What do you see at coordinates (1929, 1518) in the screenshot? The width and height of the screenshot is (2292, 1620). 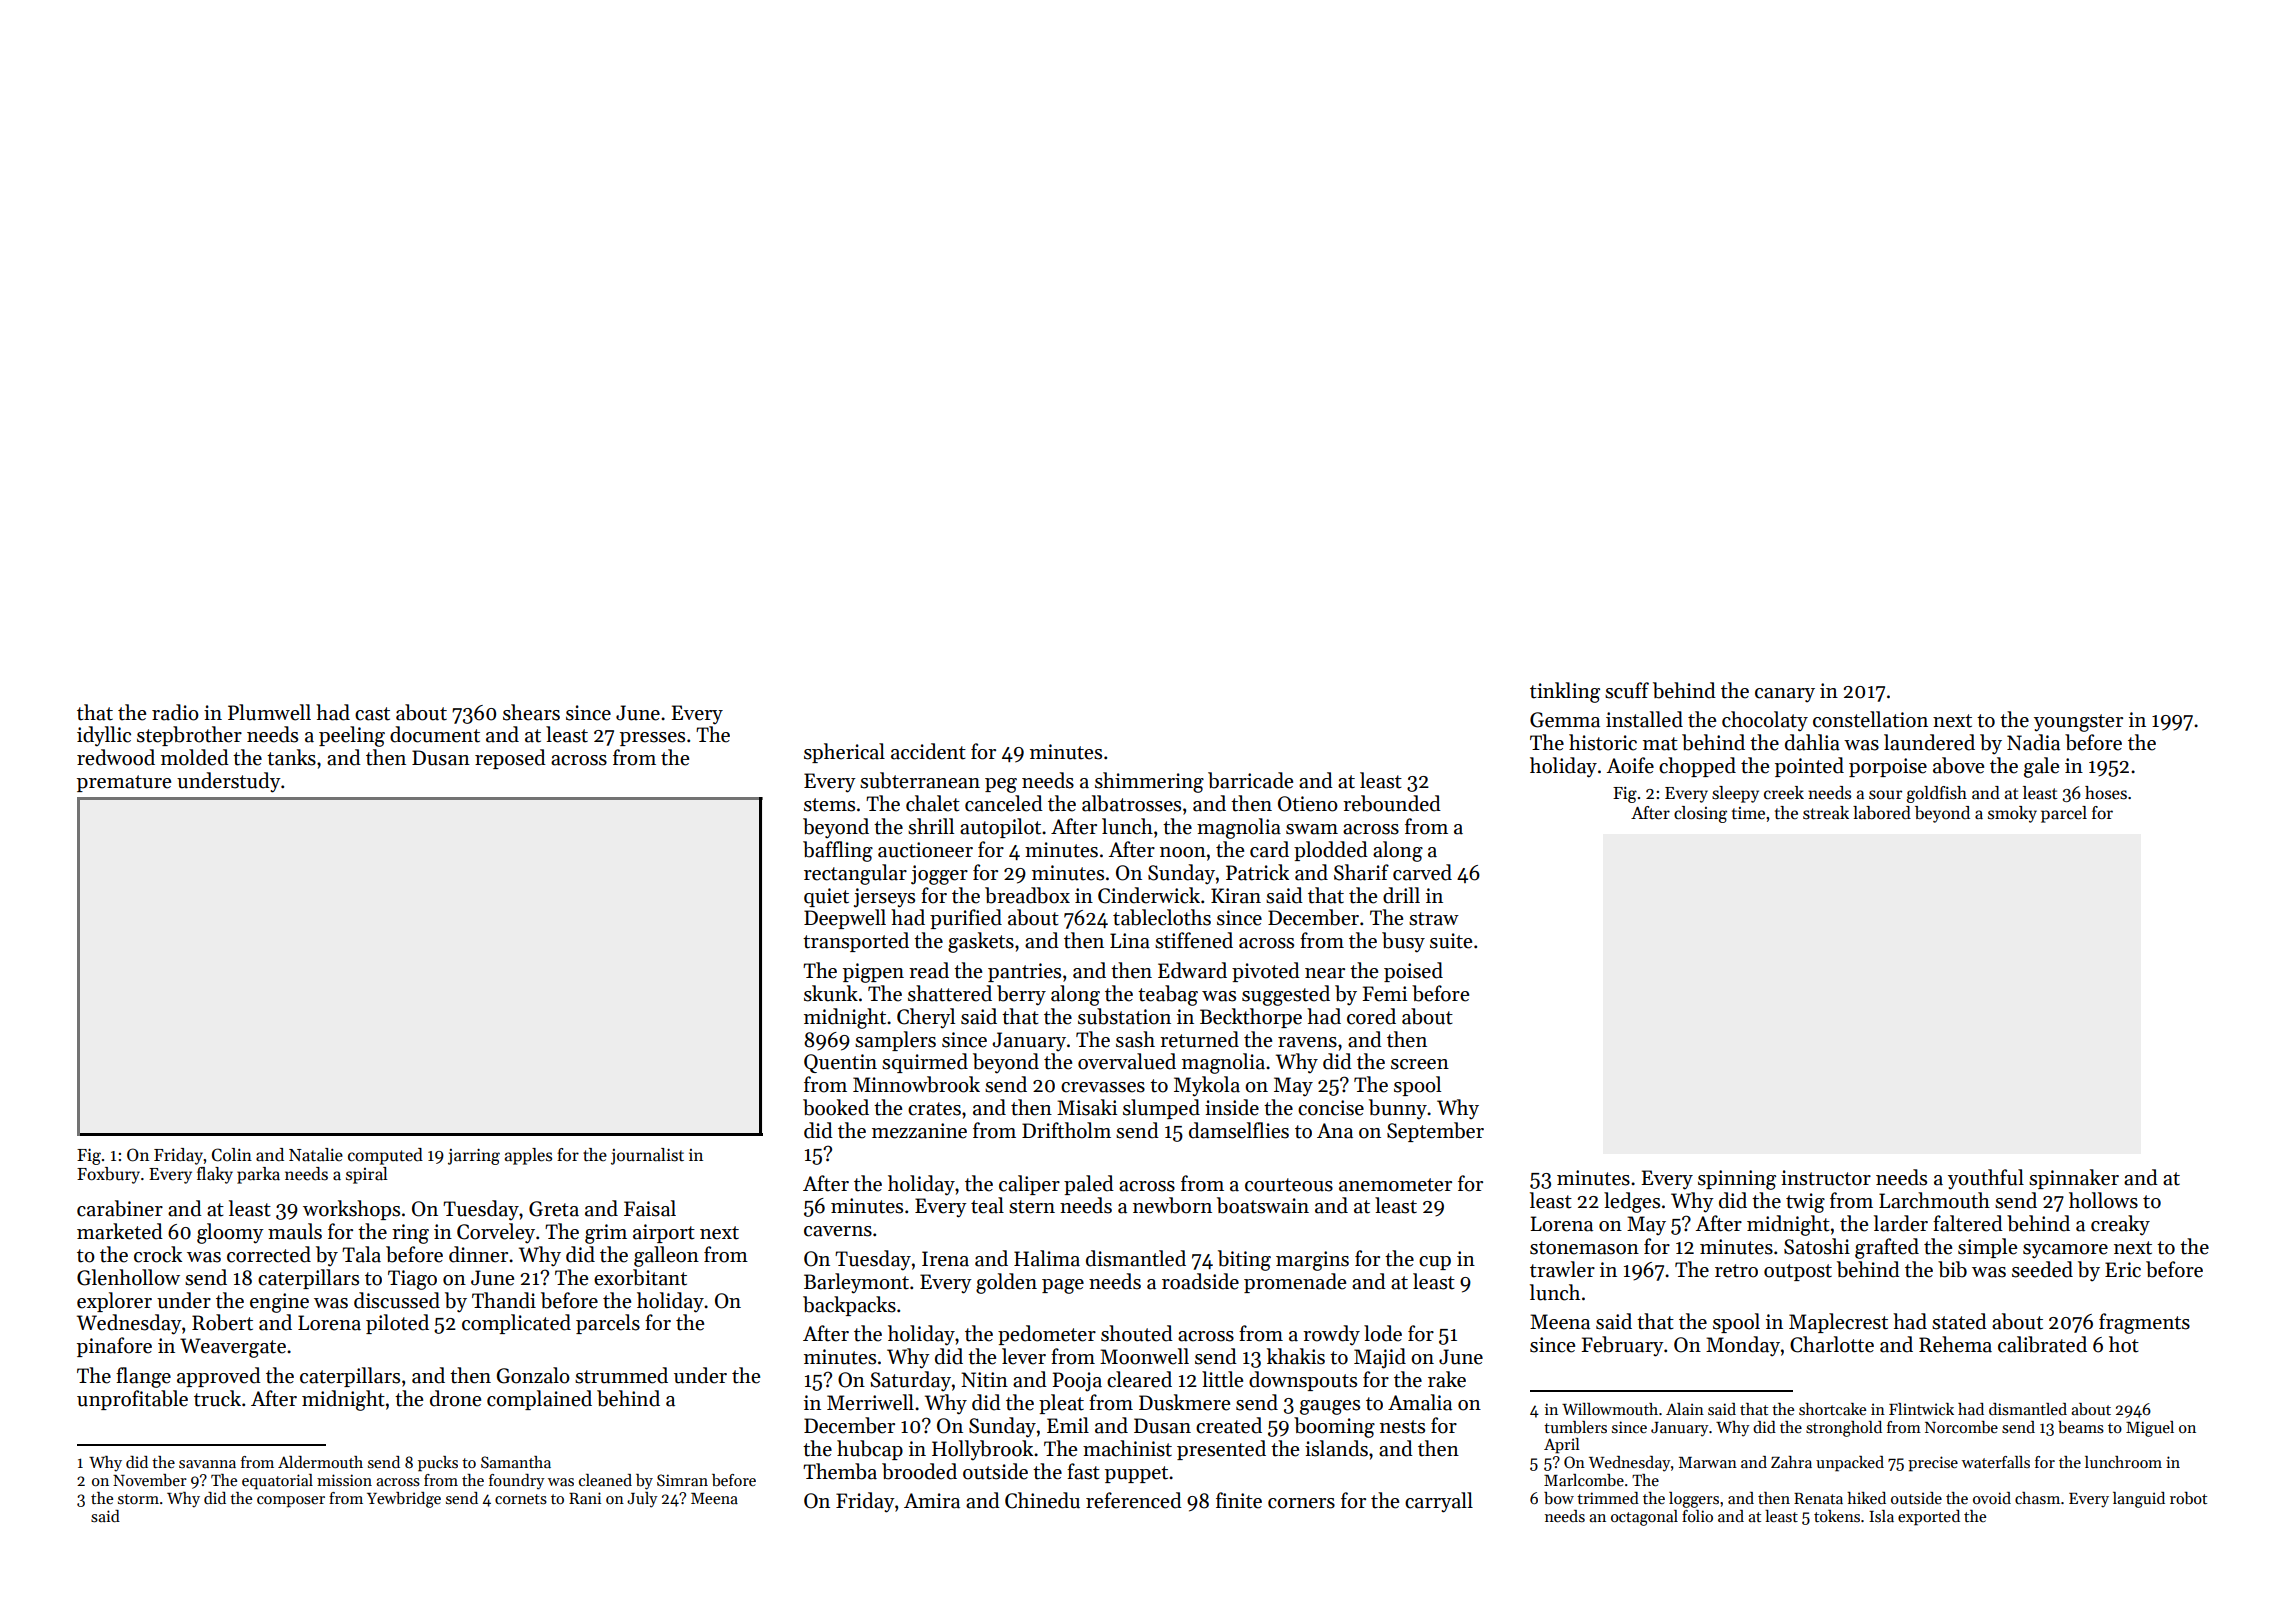 I see `exported` at bounding box center [1929, 1518].
